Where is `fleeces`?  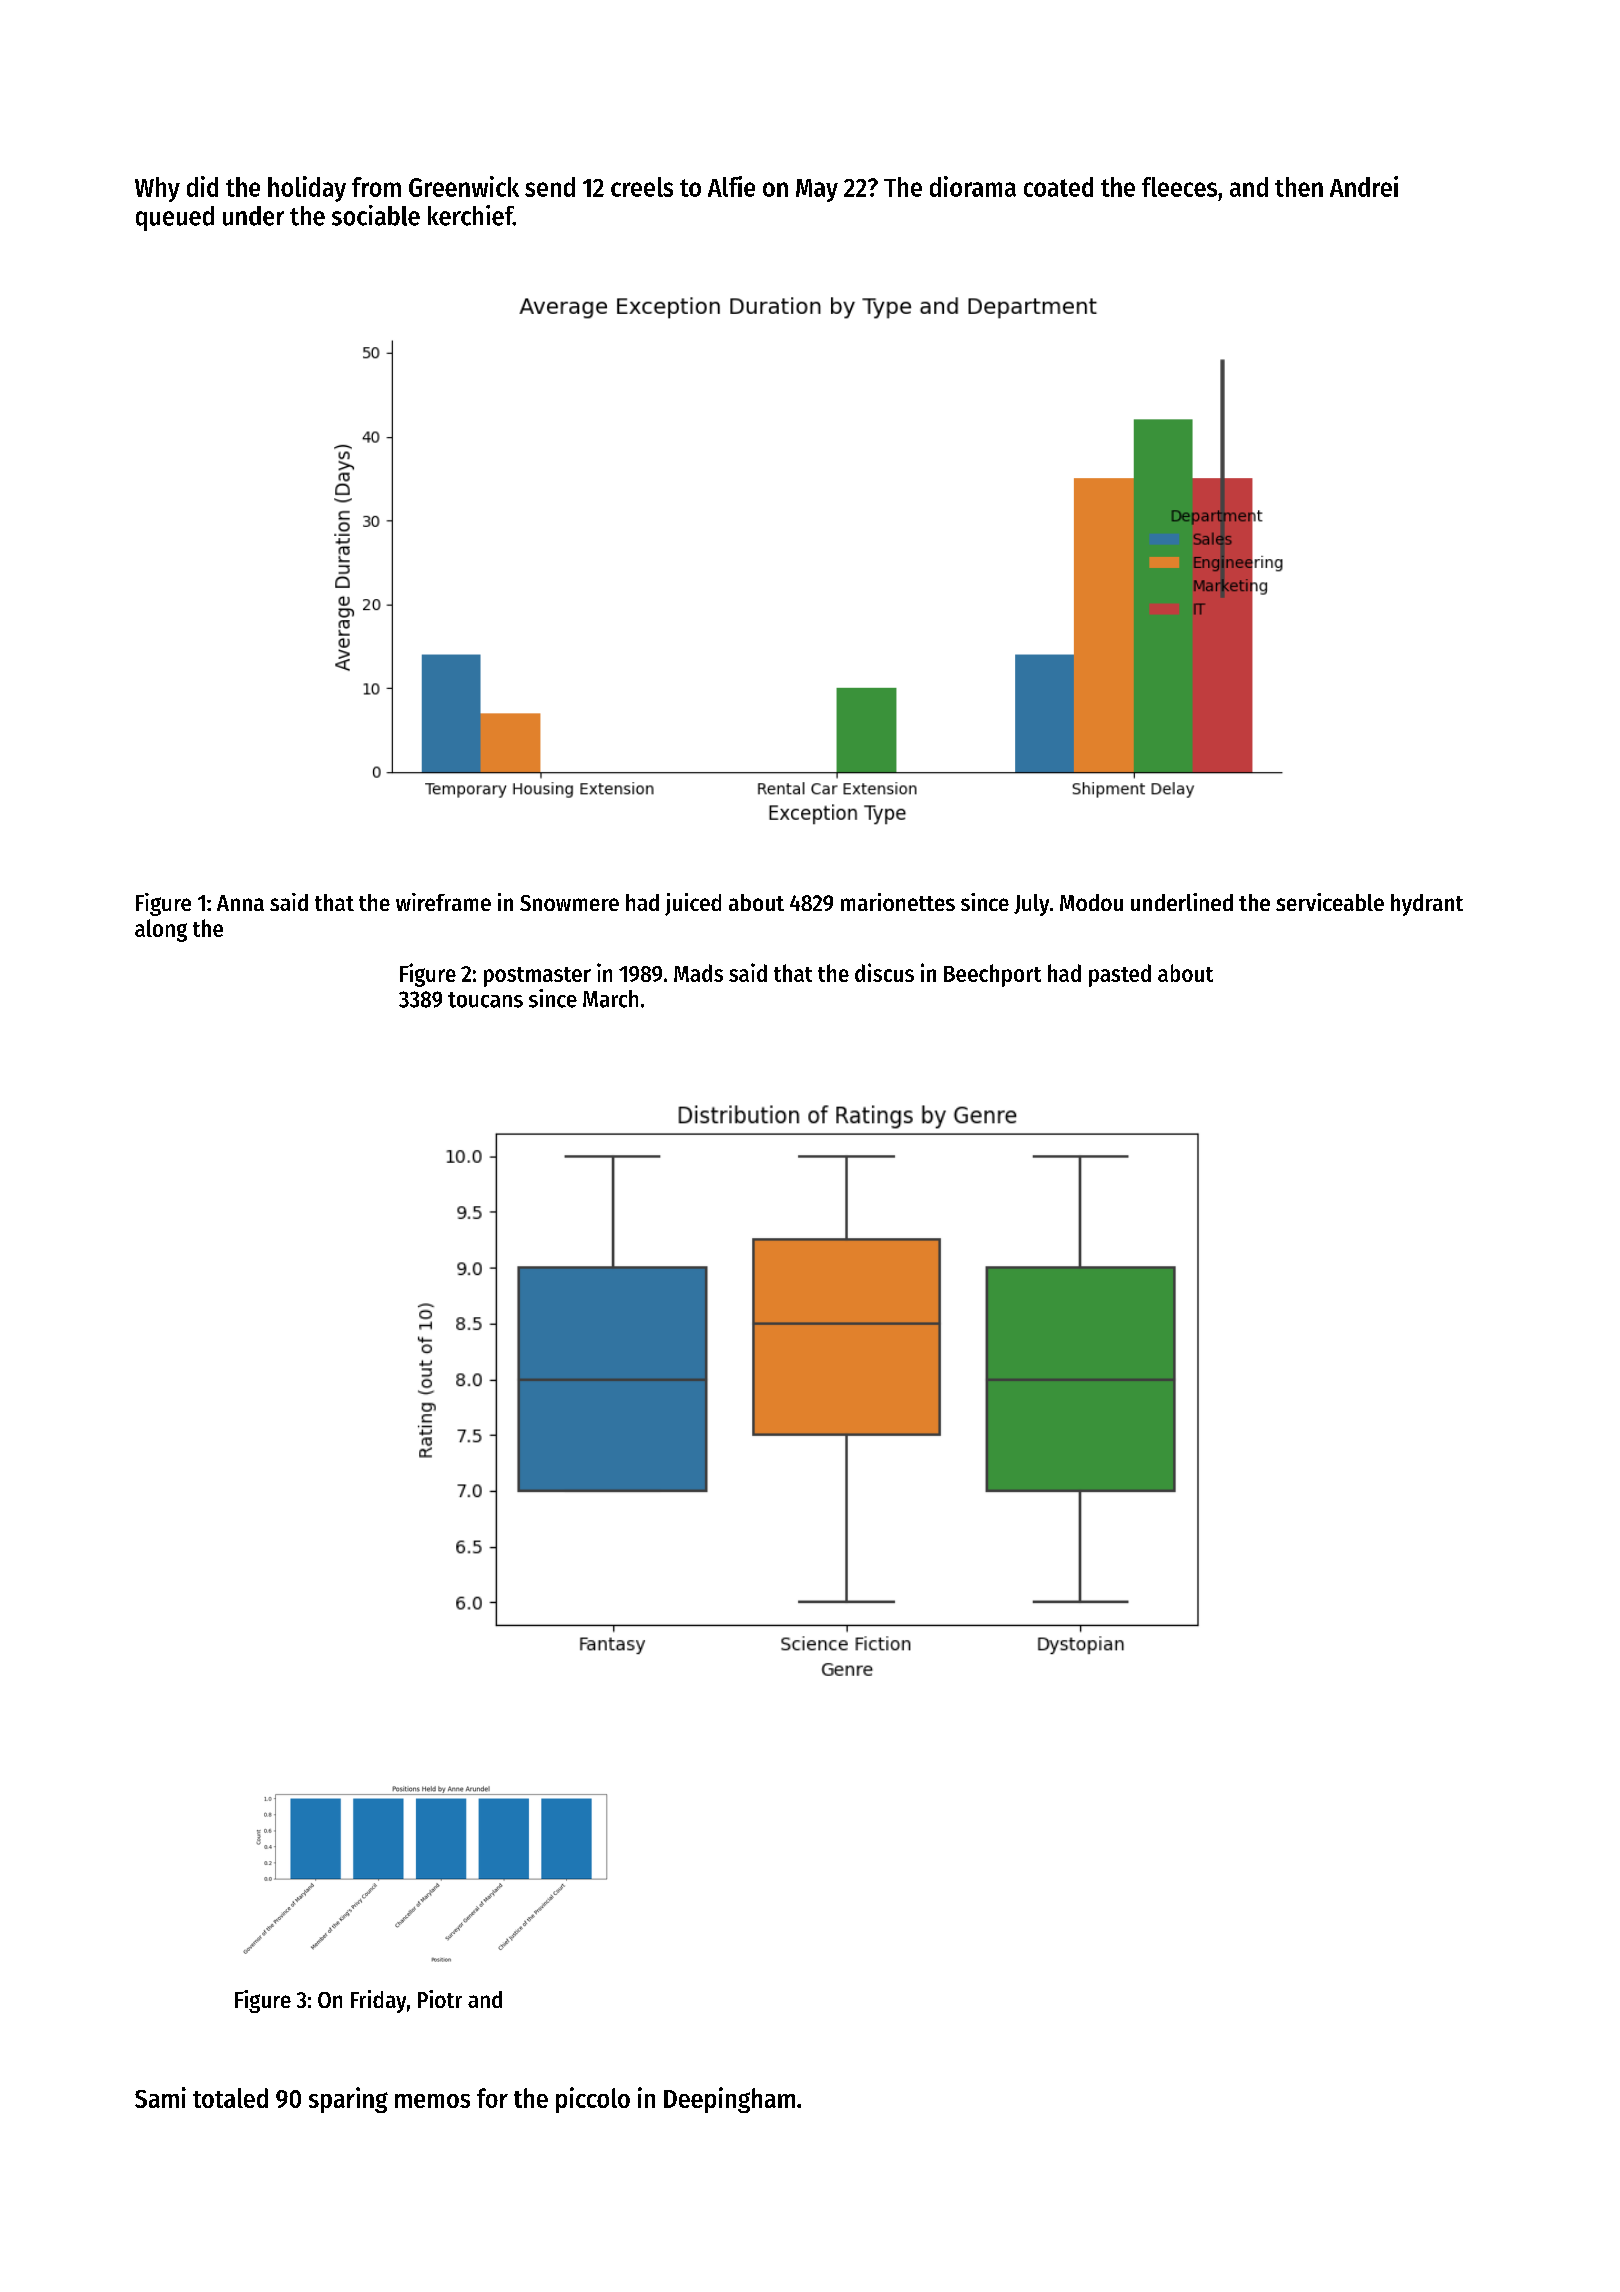 fleeces is located at coordinates (1179, 187).
